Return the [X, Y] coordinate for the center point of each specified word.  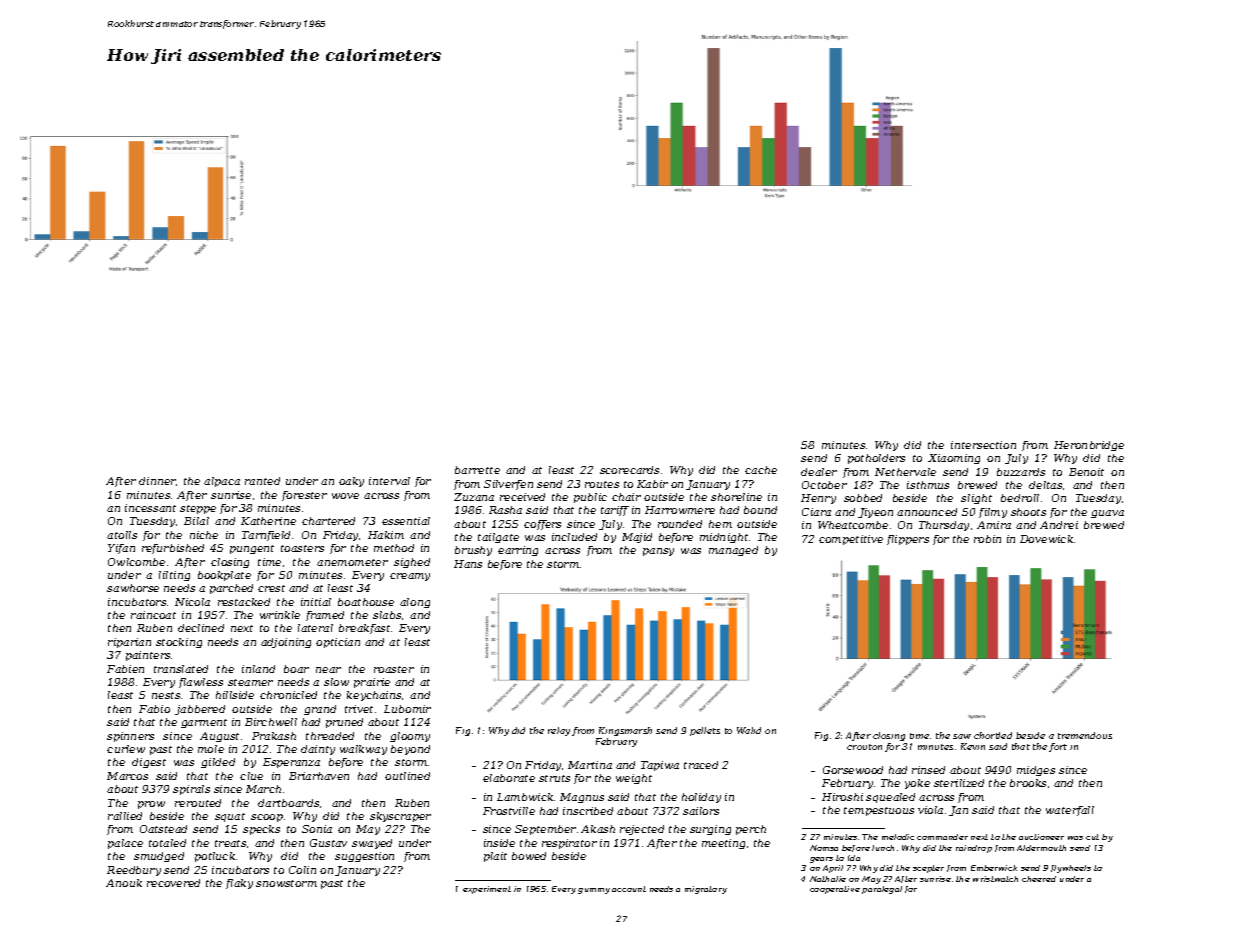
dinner [157, 481]
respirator [569, 844]
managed [733, 551]
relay [559, 731]
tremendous [1085, 735]
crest [271, 588]
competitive [851, 540]
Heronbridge [1089, 446]
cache [761, 470]
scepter [928, 869]
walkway [363, 750]
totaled [167, 843]
